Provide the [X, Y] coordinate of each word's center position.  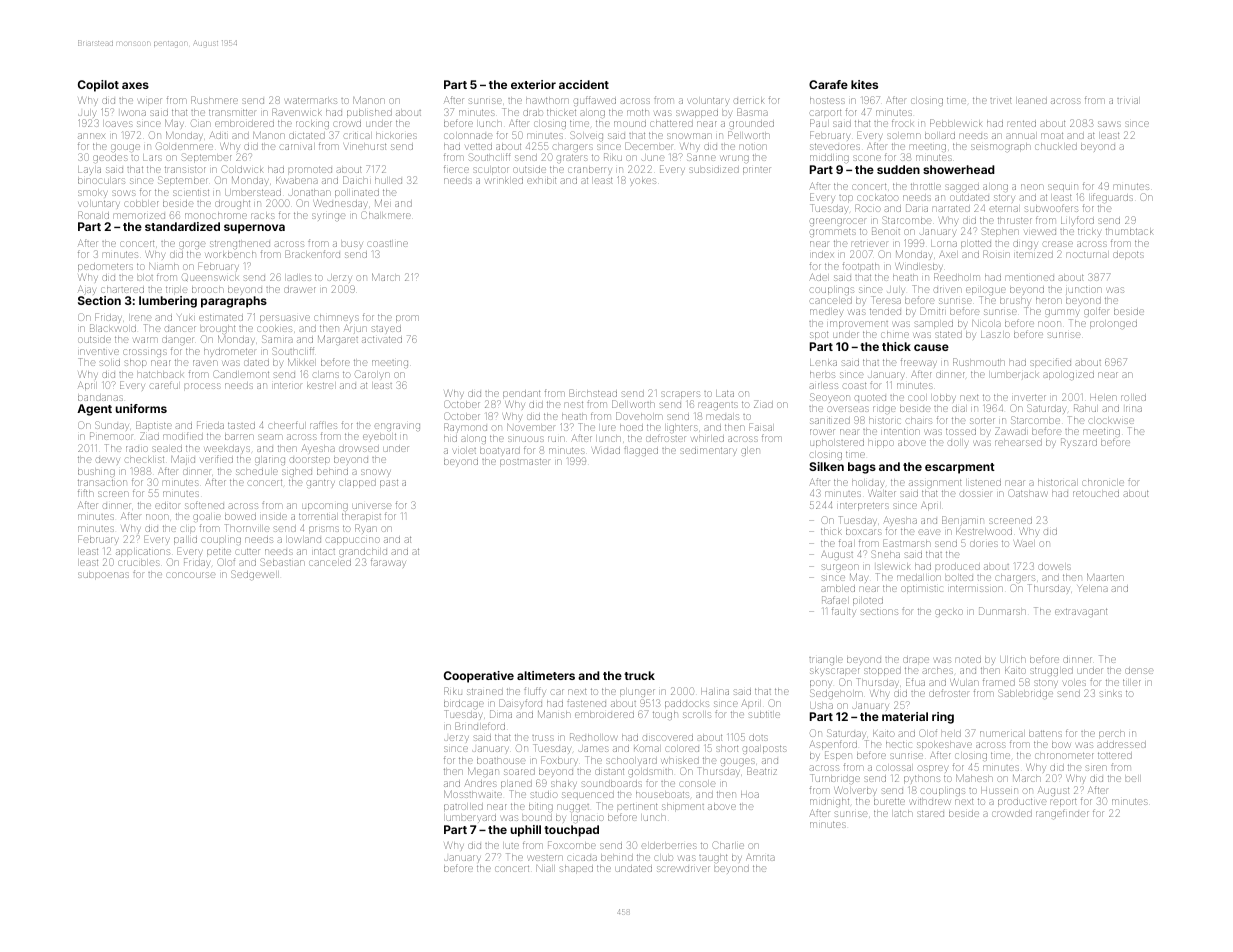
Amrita [761, 857]
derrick [749, 101]
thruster [1015, 220]
